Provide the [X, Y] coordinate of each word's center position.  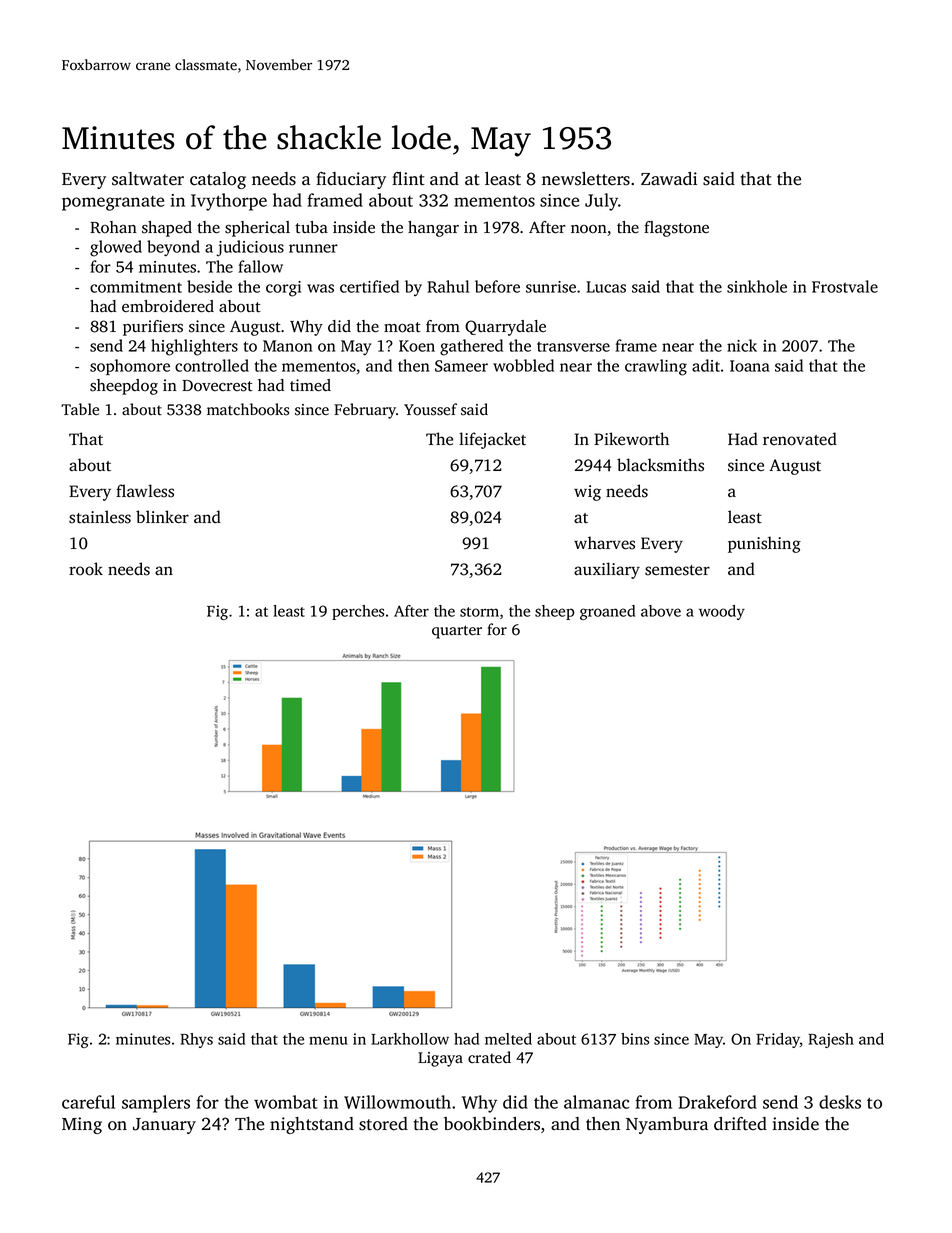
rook [86, 569]
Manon [287, 346]
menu [328, 1040]
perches [358, 612]
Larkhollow [410, 1039]
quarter [457, 632]
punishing [764, 544]
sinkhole [757, 286]
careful [88, 1102]
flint [408, 178]
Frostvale [845, 286]
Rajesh [831, 1040]
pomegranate [113, 203]
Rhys [196, 1040]
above [661, 611]
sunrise [551, 287]
